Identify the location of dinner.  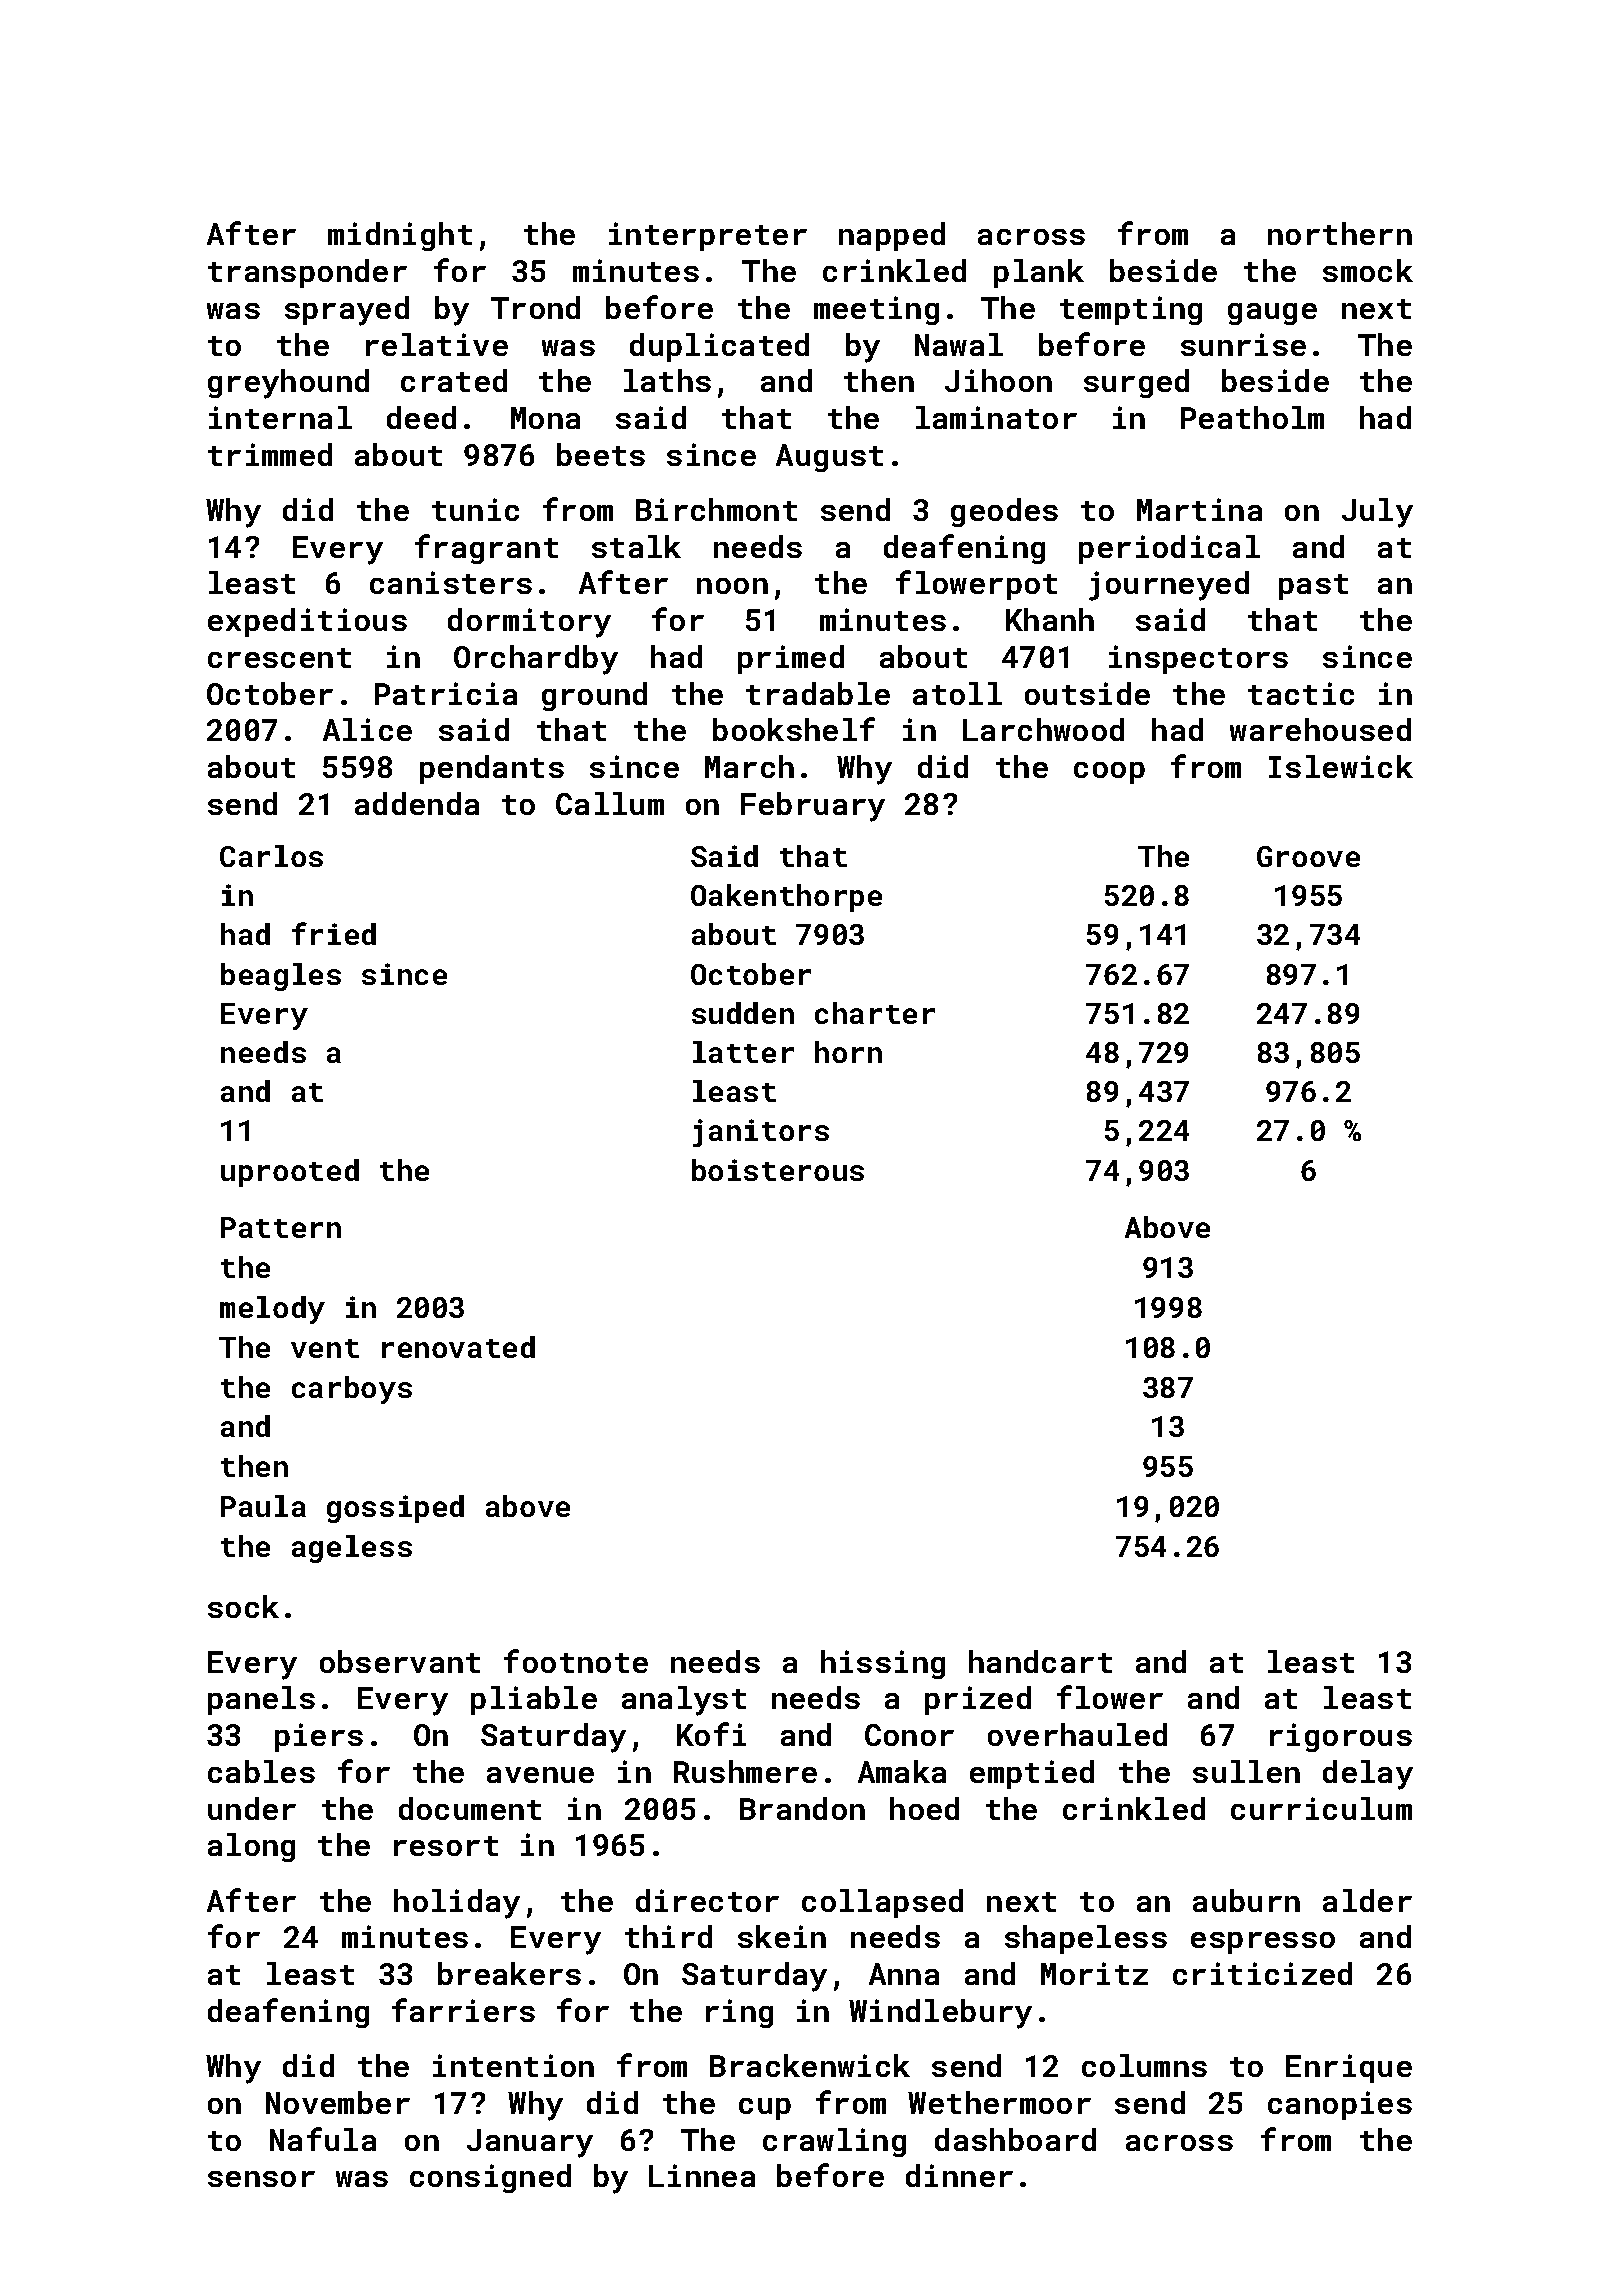
(959, 2175).
